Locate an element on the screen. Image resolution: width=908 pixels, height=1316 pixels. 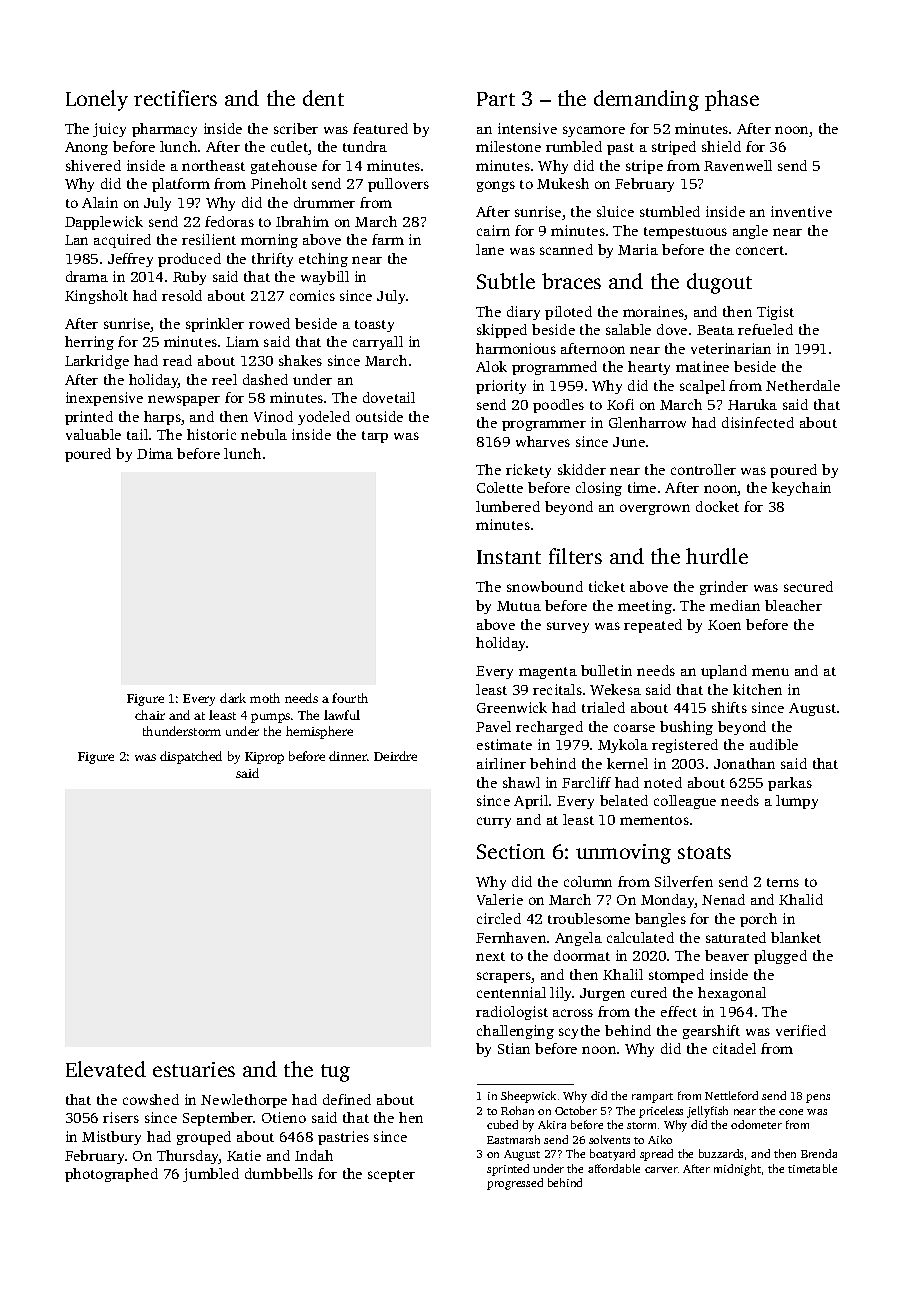
photographed is located at coordinates (111, 1175).
